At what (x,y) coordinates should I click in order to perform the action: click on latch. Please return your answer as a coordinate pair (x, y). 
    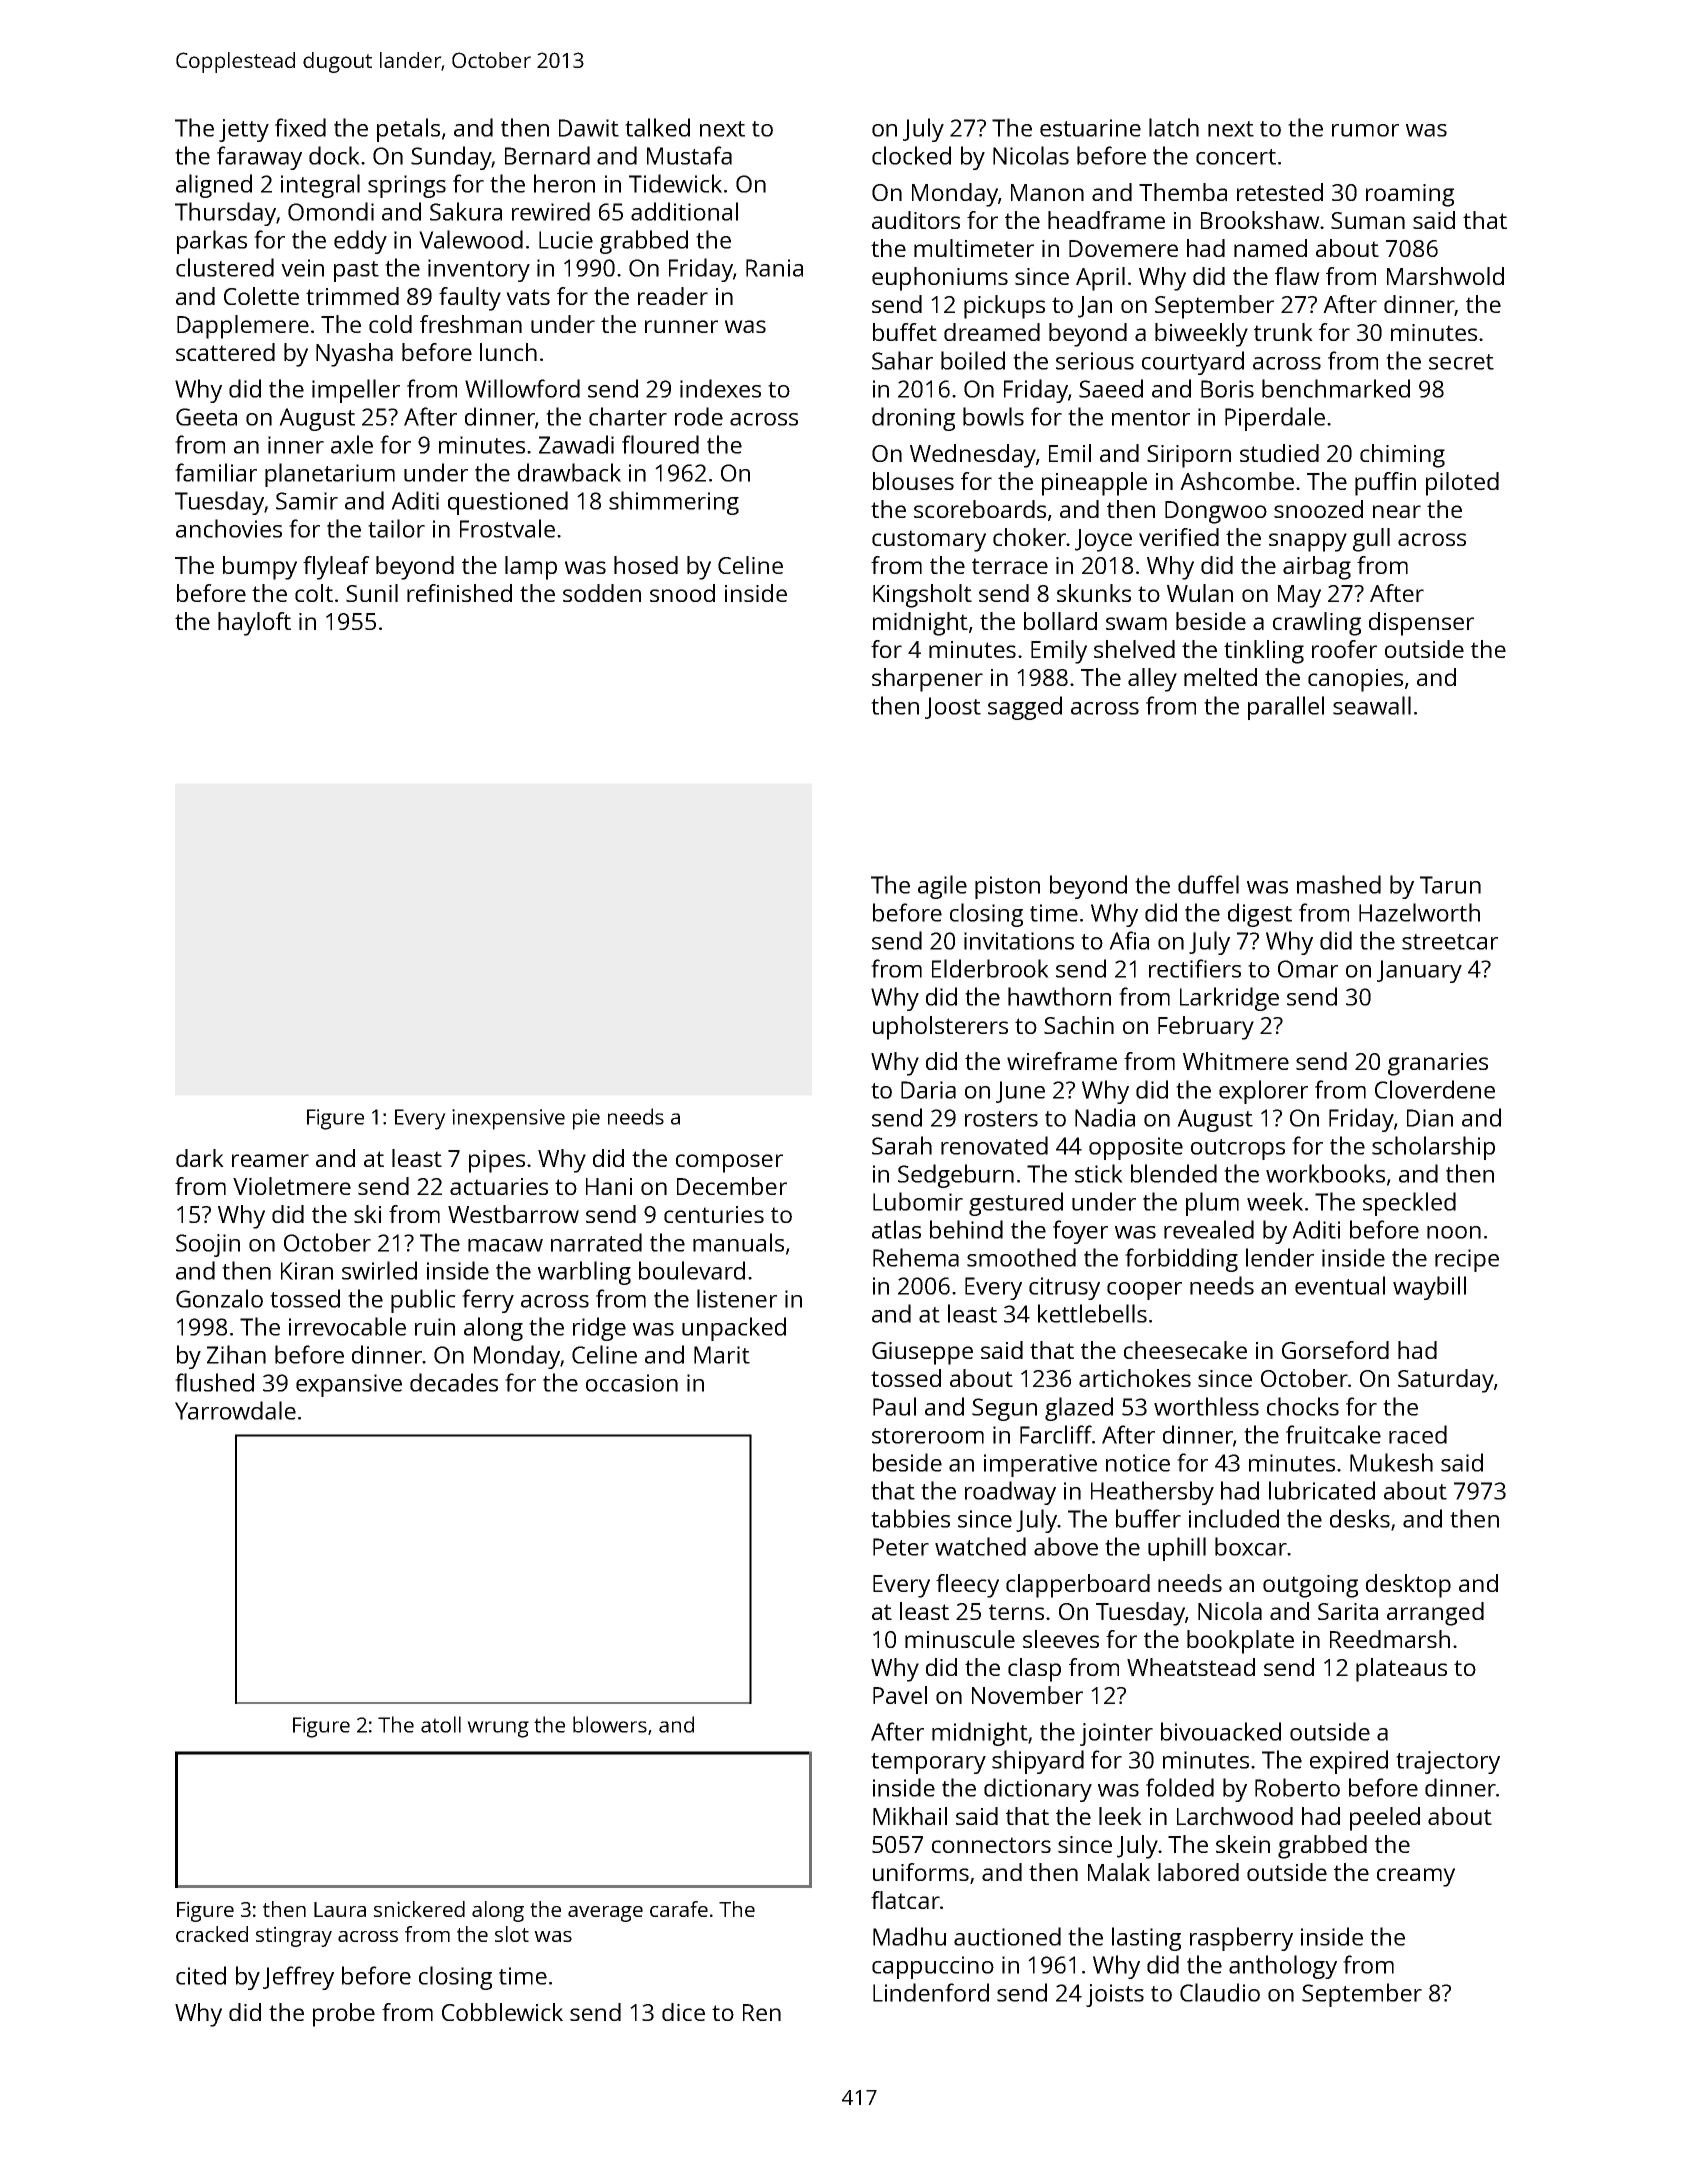
    Looking at the image, I should click on (1174, 127).
